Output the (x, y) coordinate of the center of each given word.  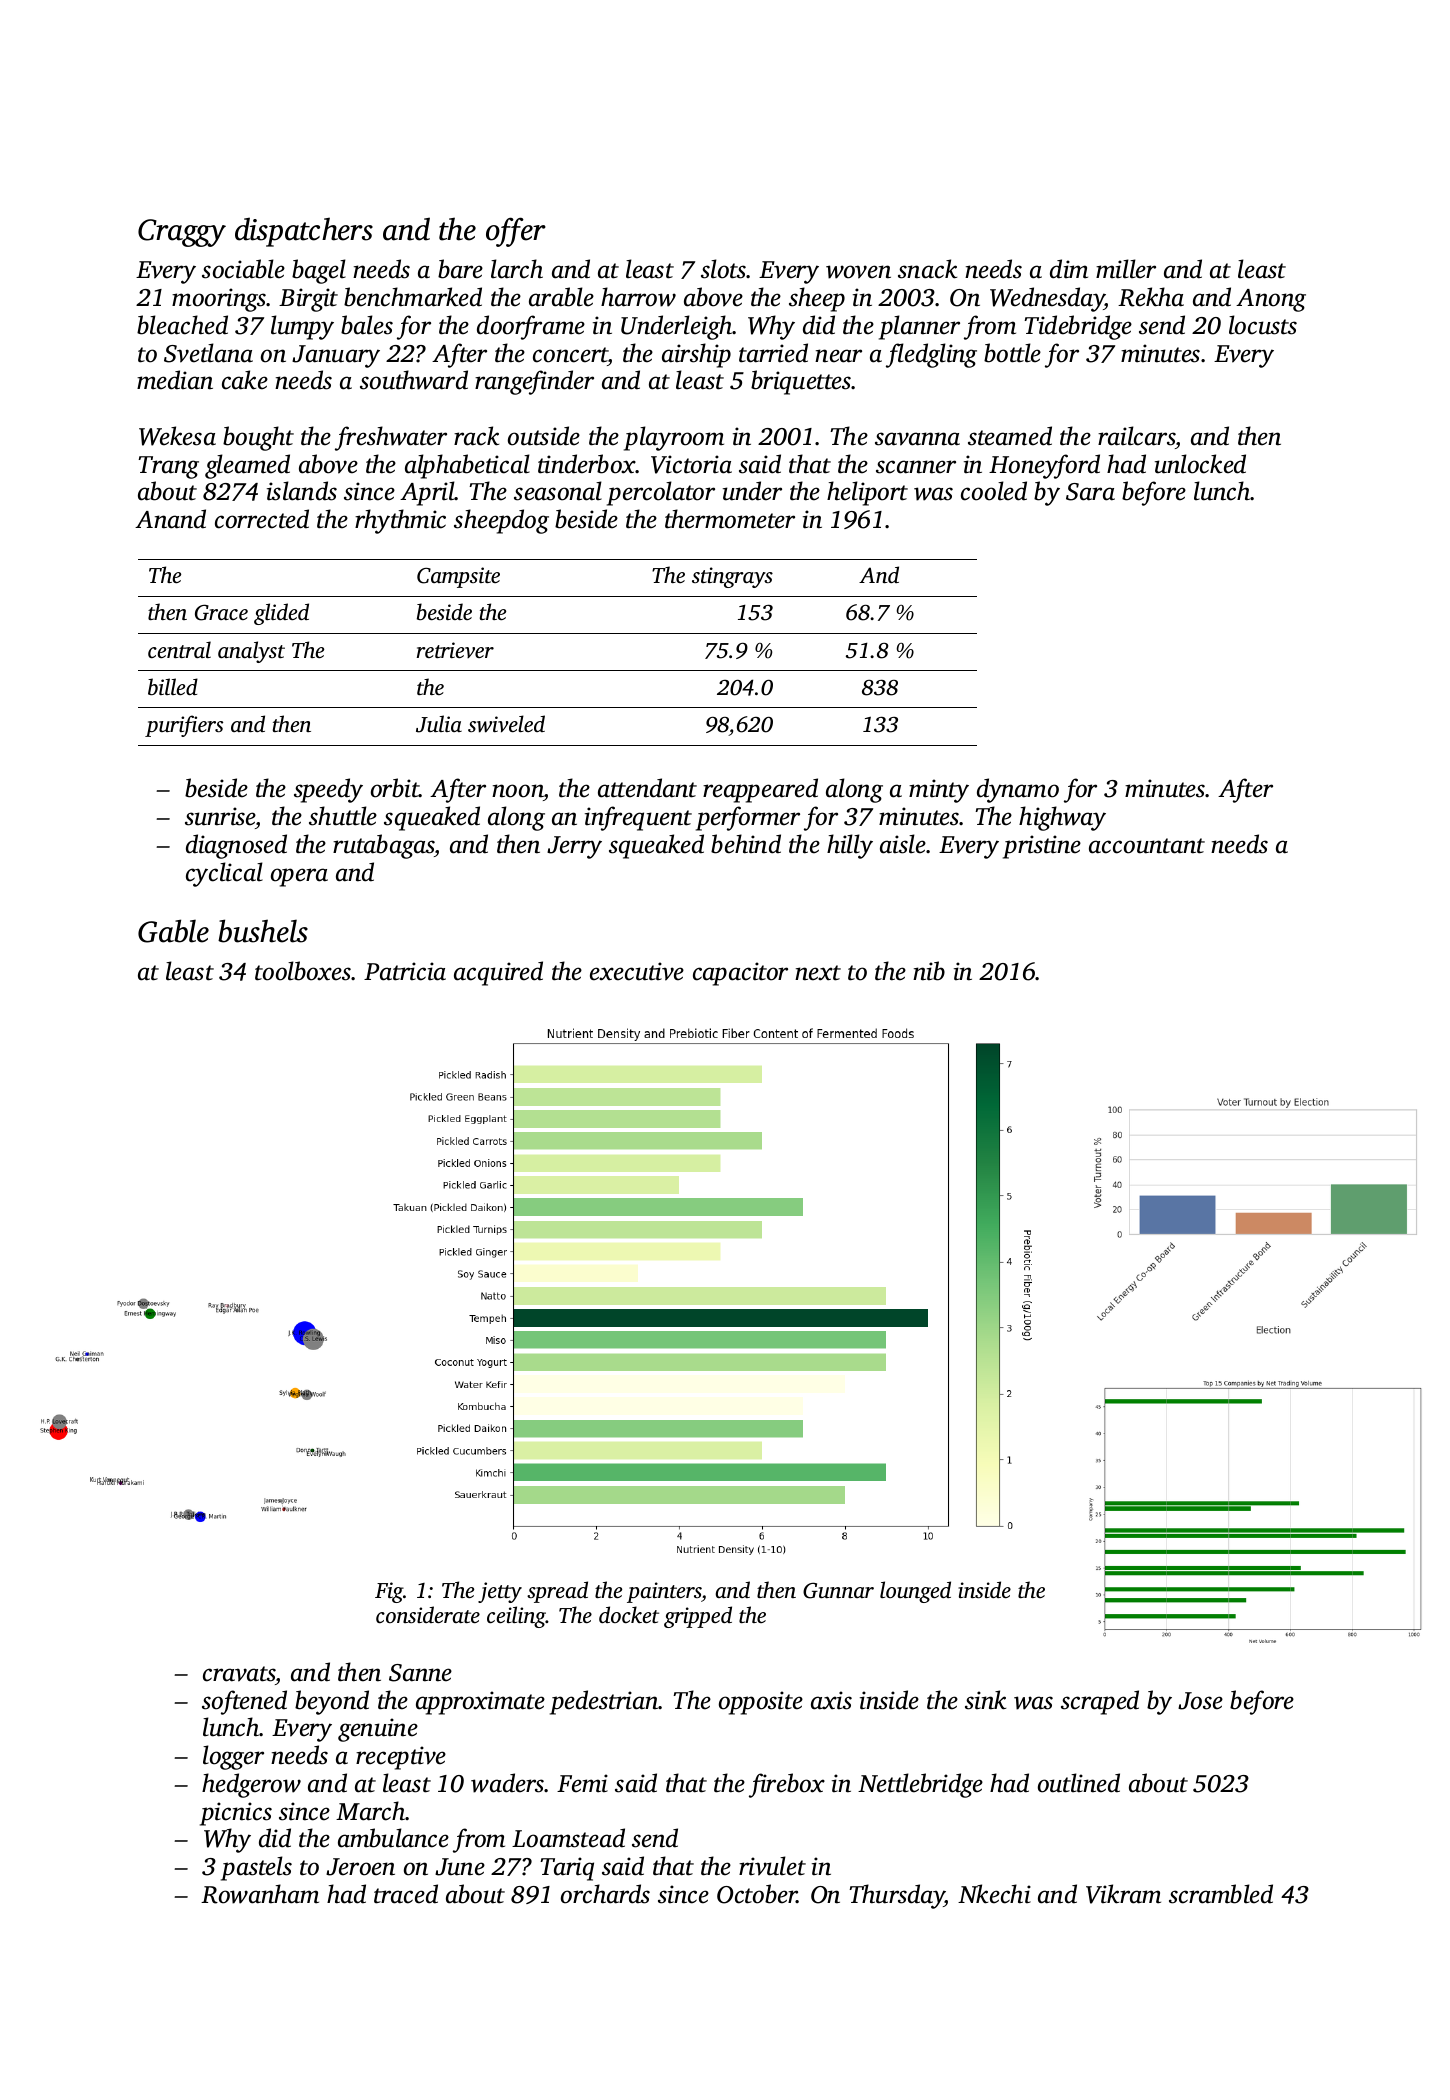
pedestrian (604, 1702)
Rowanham (260, 1894)
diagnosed (236, 846)
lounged (915, 1592)
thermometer (730, 519)
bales (367, 325)
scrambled (1221, 1894)
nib (929, 971)
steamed (1010, 436)
